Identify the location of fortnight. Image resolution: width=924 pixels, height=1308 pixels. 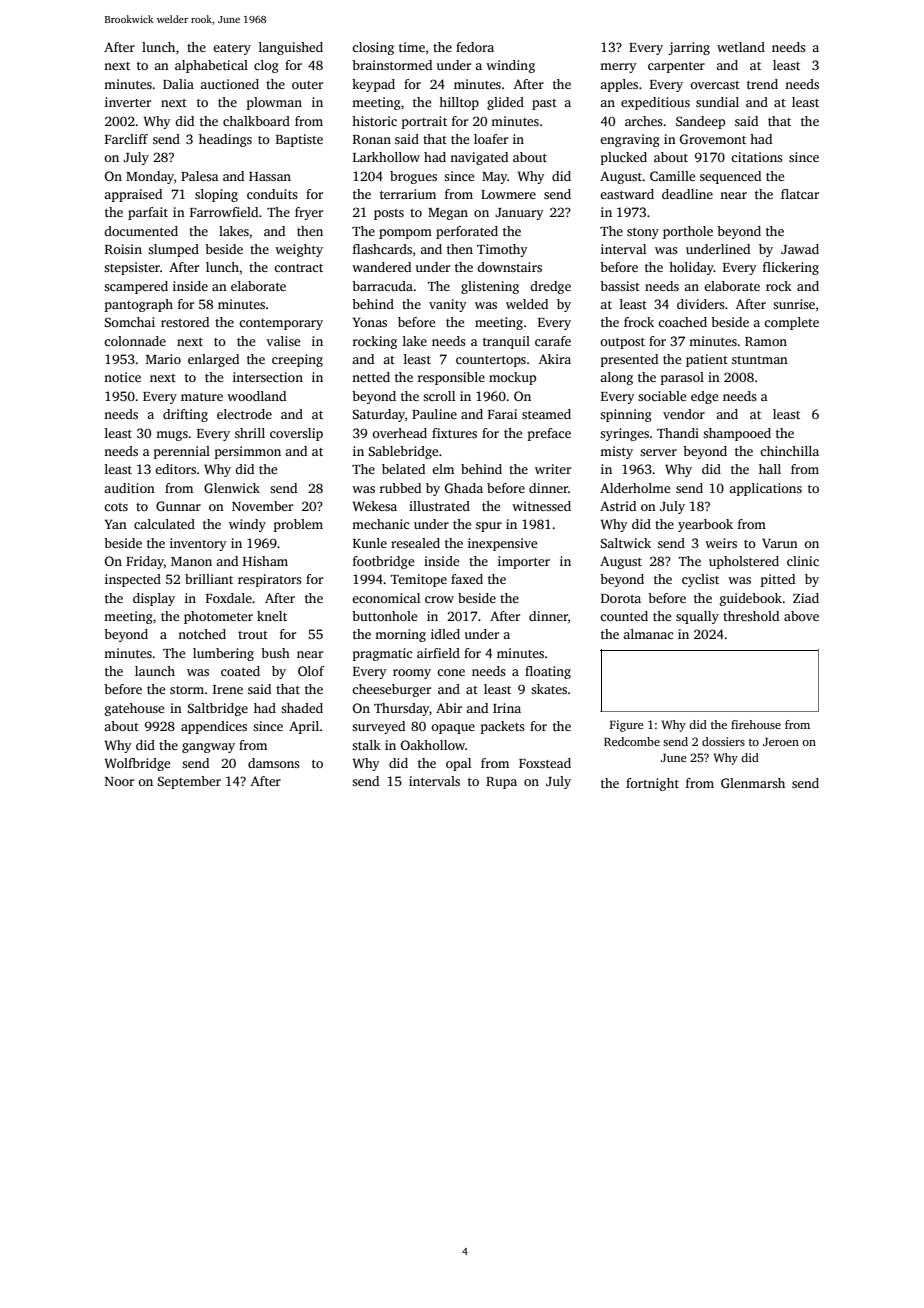
(652, 784).
